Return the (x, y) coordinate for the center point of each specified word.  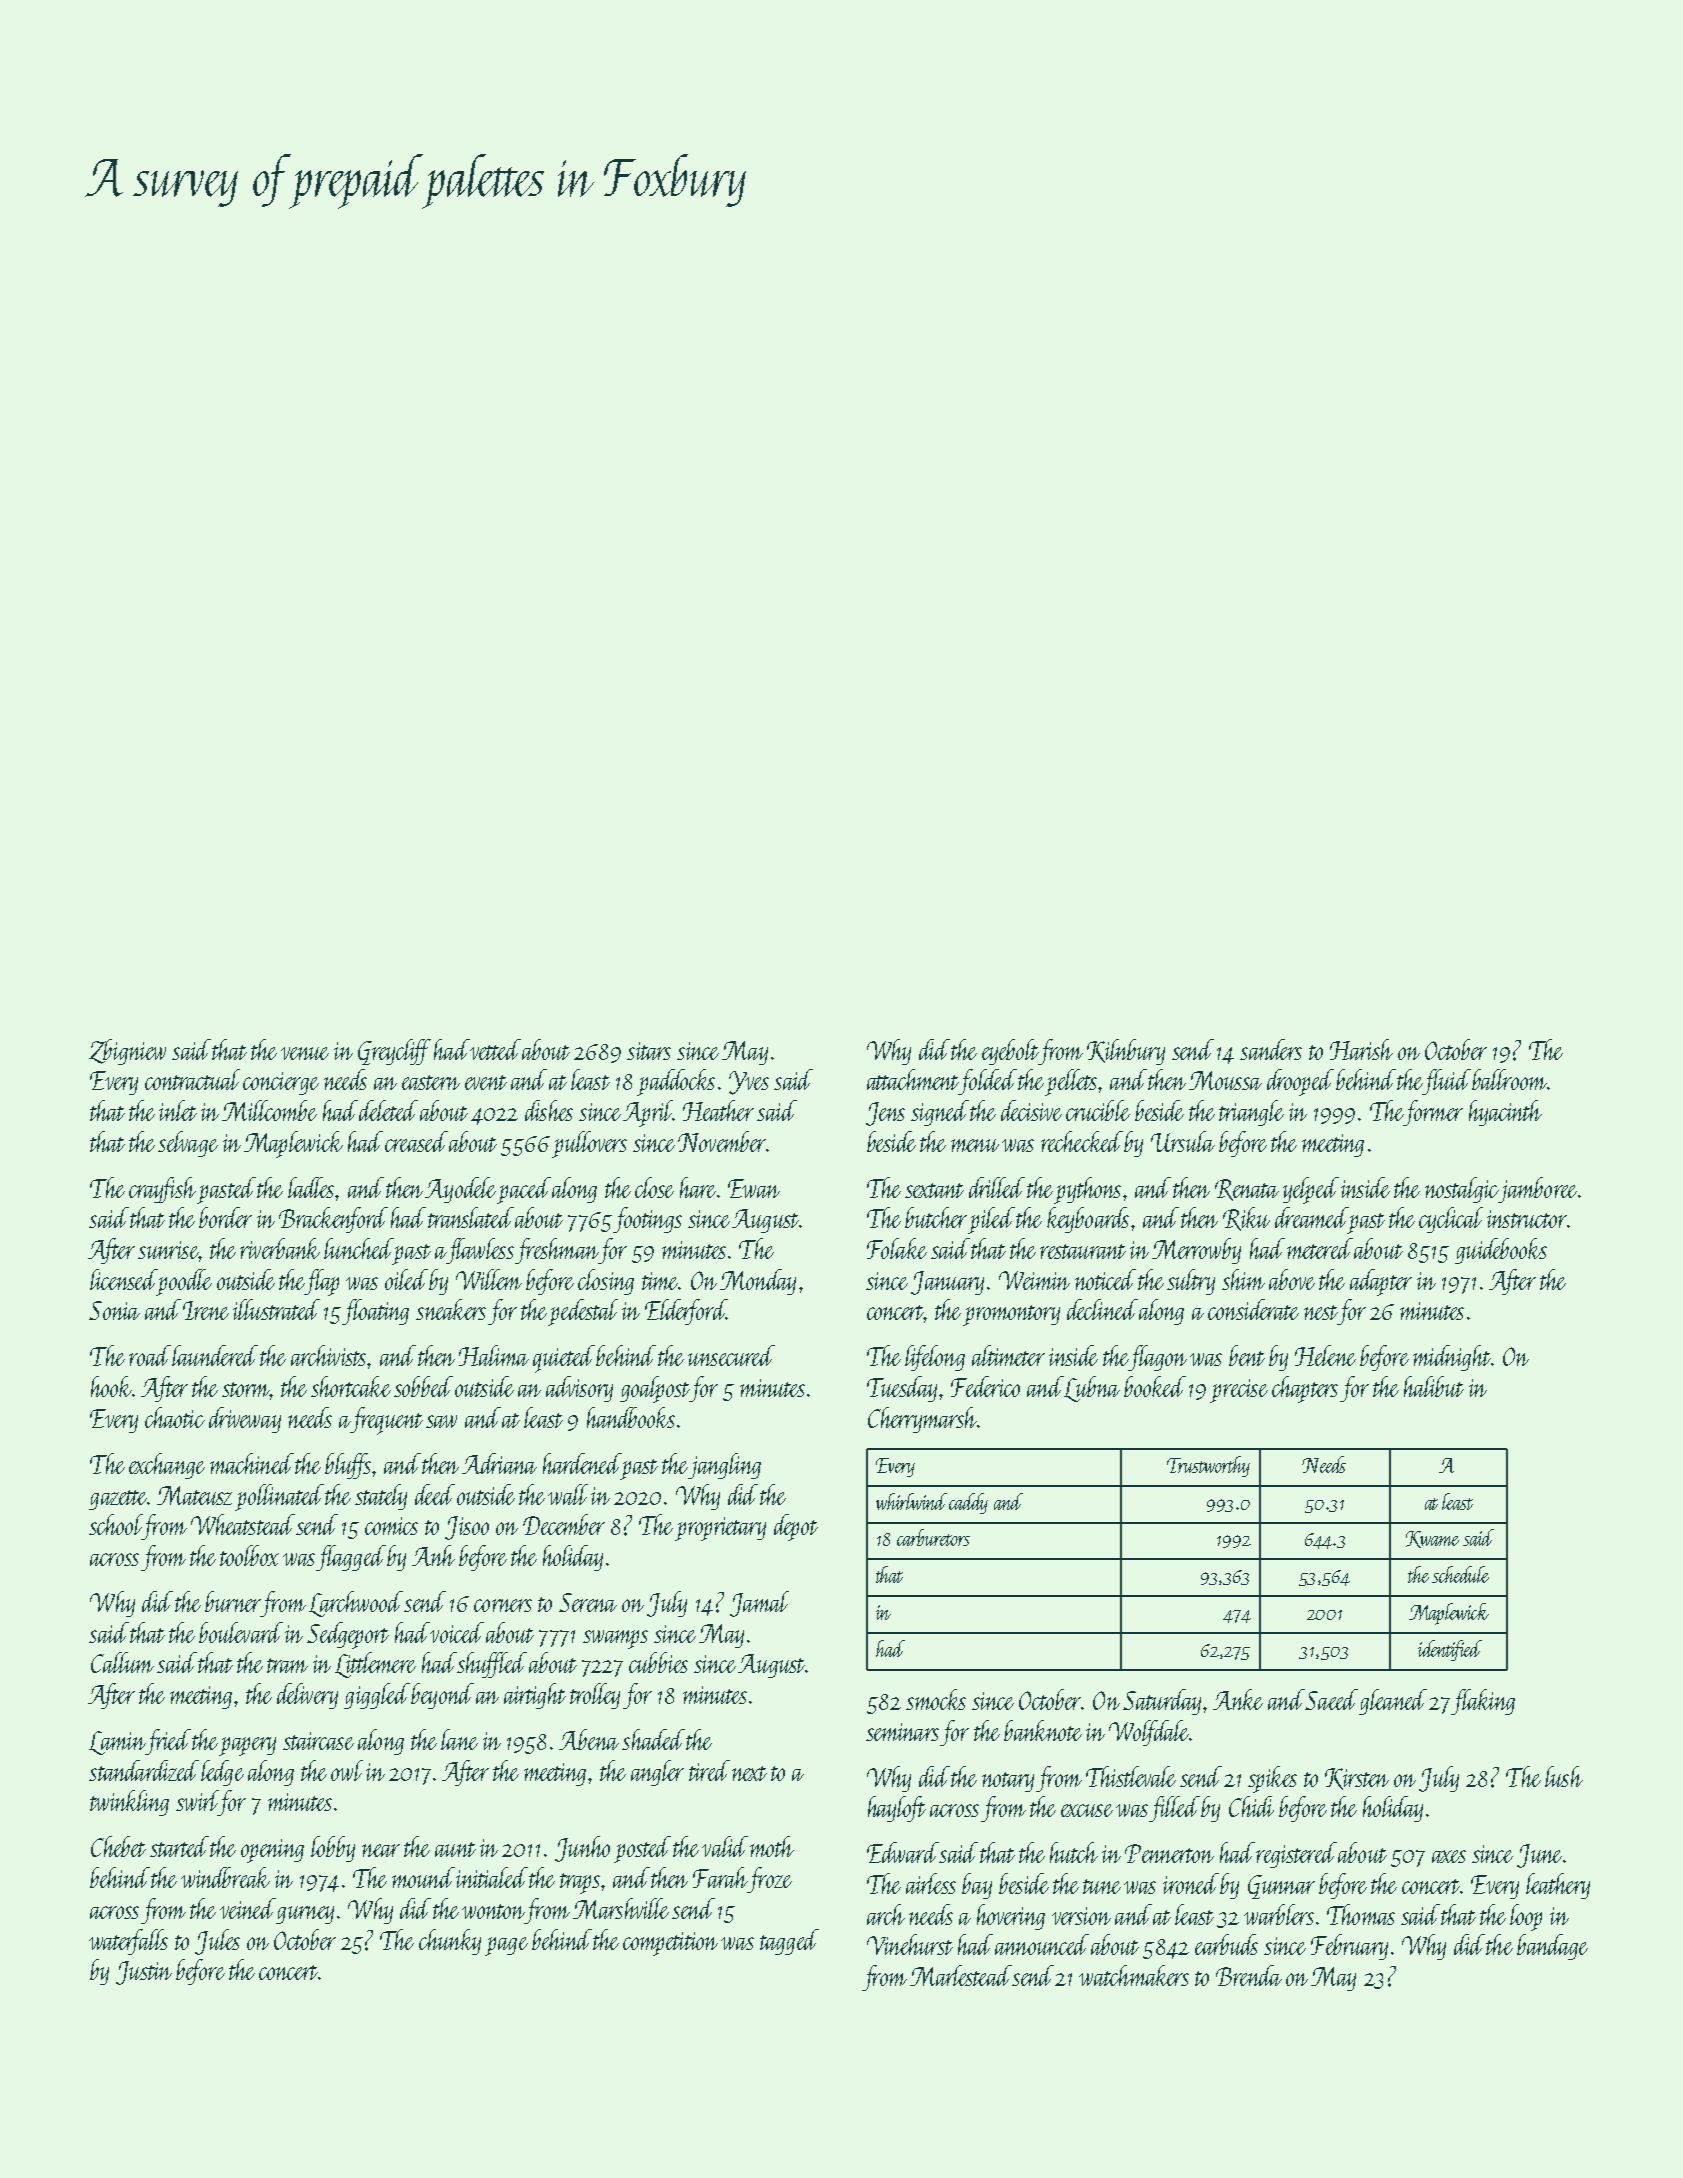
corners (503, 1605)
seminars (902, 1732)
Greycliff (394, 1052)
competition (670, 1944)
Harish (1361, 1049)
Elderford (685, 1312)
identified (1450, 1650)
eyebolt (1010, 1052)
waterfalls (128, 1942)
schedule (1460, 1574)
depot (796, 1527)
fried (168, 1742)
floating (375, 1312)
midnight (1452, 1358)
